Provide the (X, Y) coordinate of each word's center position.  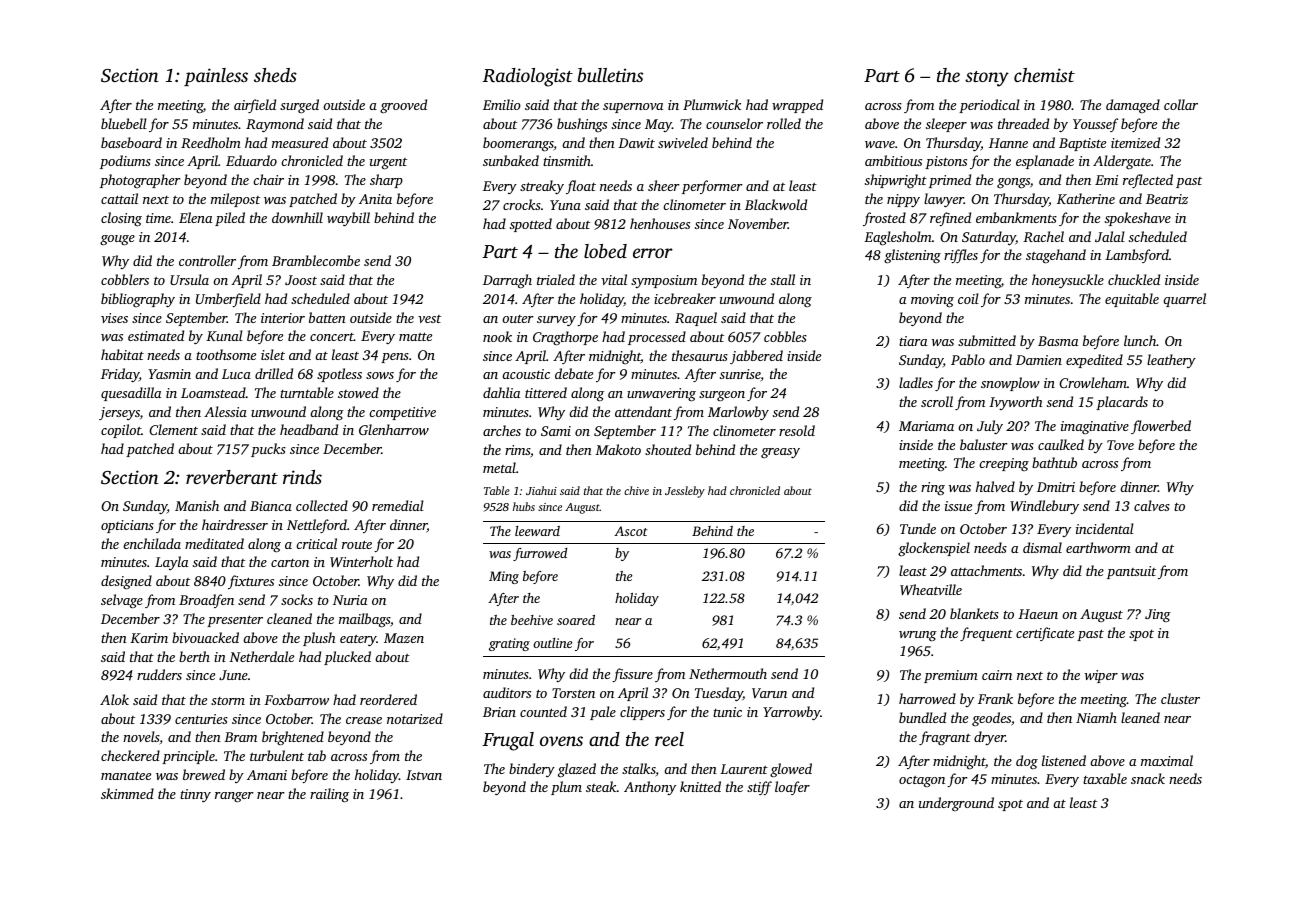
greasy (780, 453)
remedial (398, 505)
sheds (275, 75)
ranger (234, 797)
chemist (1044, 75)
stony (987, 79)
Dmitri (1056, 487)
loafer (792, 788)
